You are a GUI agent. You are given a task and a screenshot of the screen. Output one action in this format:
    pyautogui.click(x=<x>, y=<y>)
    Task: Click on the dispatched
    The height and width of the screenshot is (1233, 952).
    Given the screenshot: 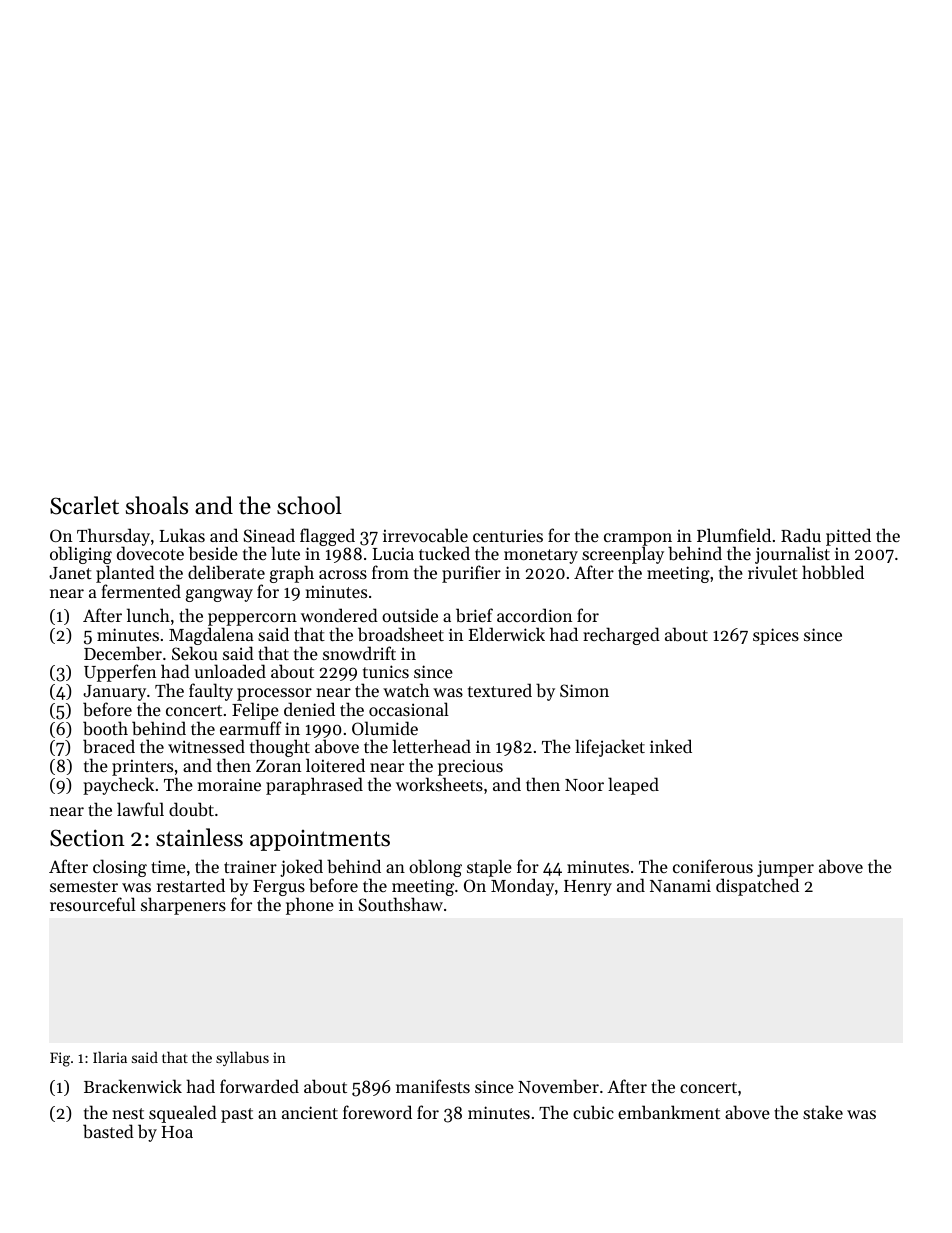 What is the action you would take?
    pyautogui.click(x=757, y=887)
